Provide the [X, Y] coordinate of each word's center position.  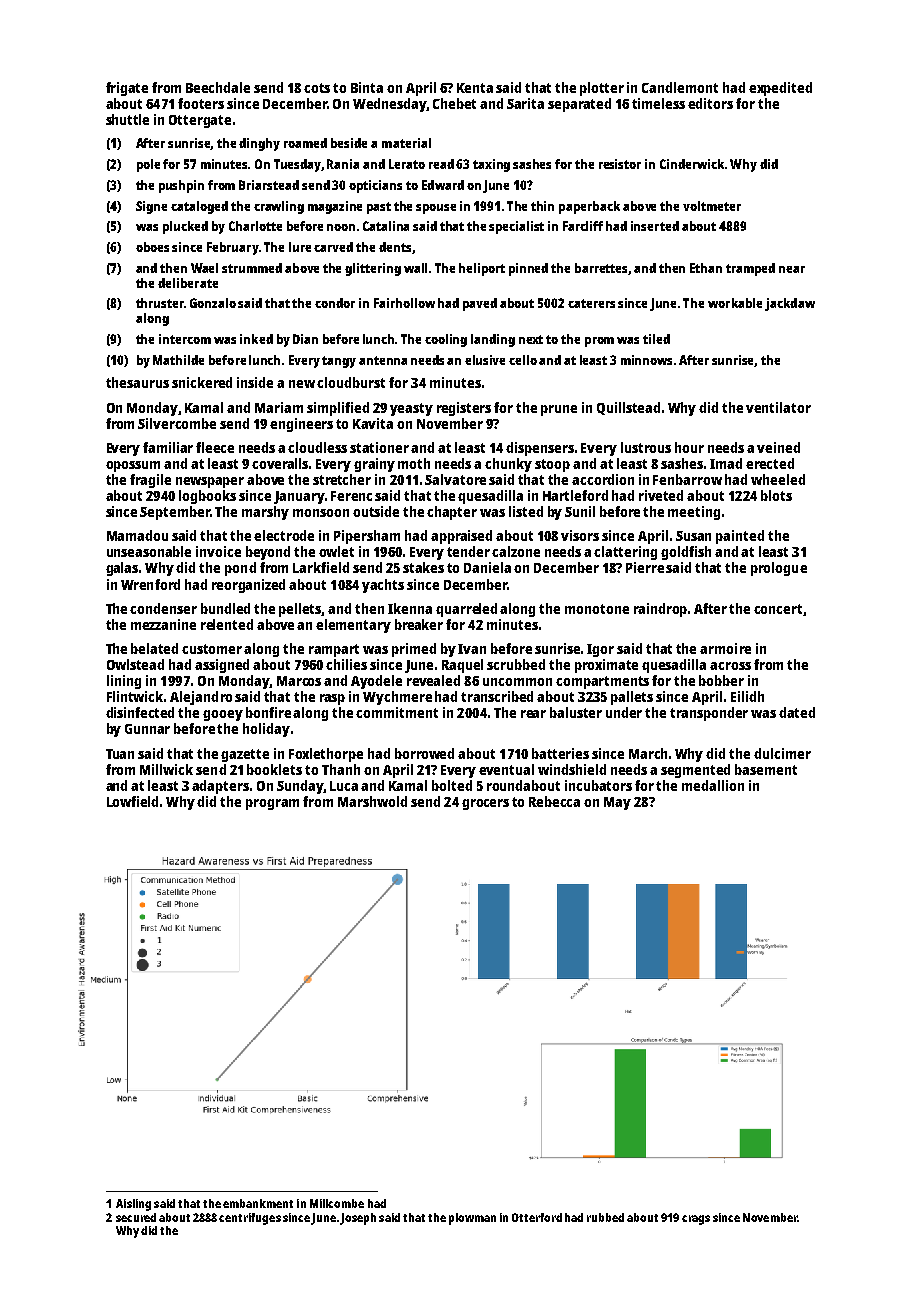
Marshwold [372, 801]
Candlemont [680, 87]
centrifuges [250, 1219]
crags [696, 1220]
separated [579, 105]
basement [766, 769]
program [272, 804]
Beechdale [218, 87]
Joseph [358, 1219]
